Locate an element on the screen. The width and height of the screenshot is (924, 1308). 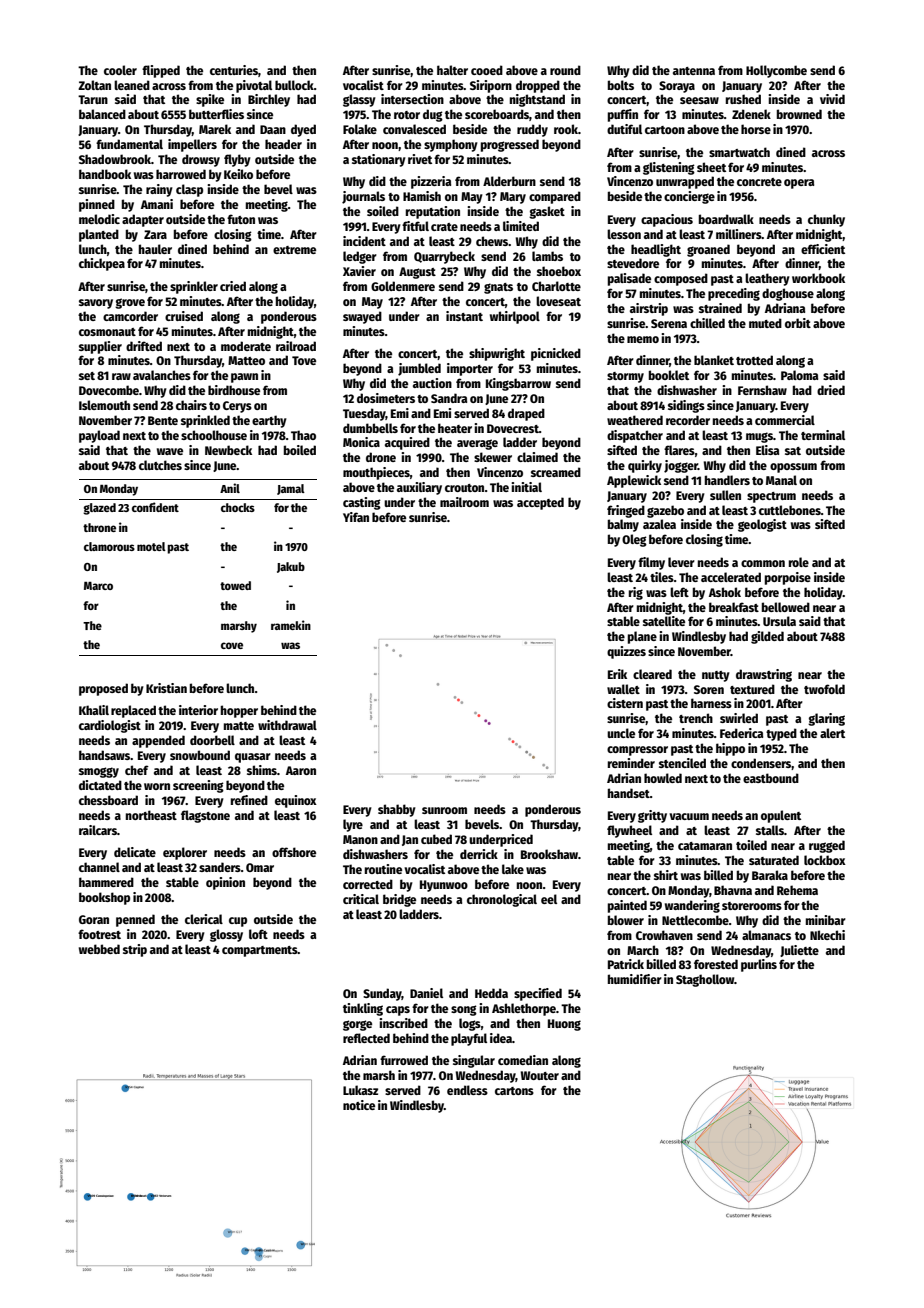
vivid is located at coordinates (832, 99).
